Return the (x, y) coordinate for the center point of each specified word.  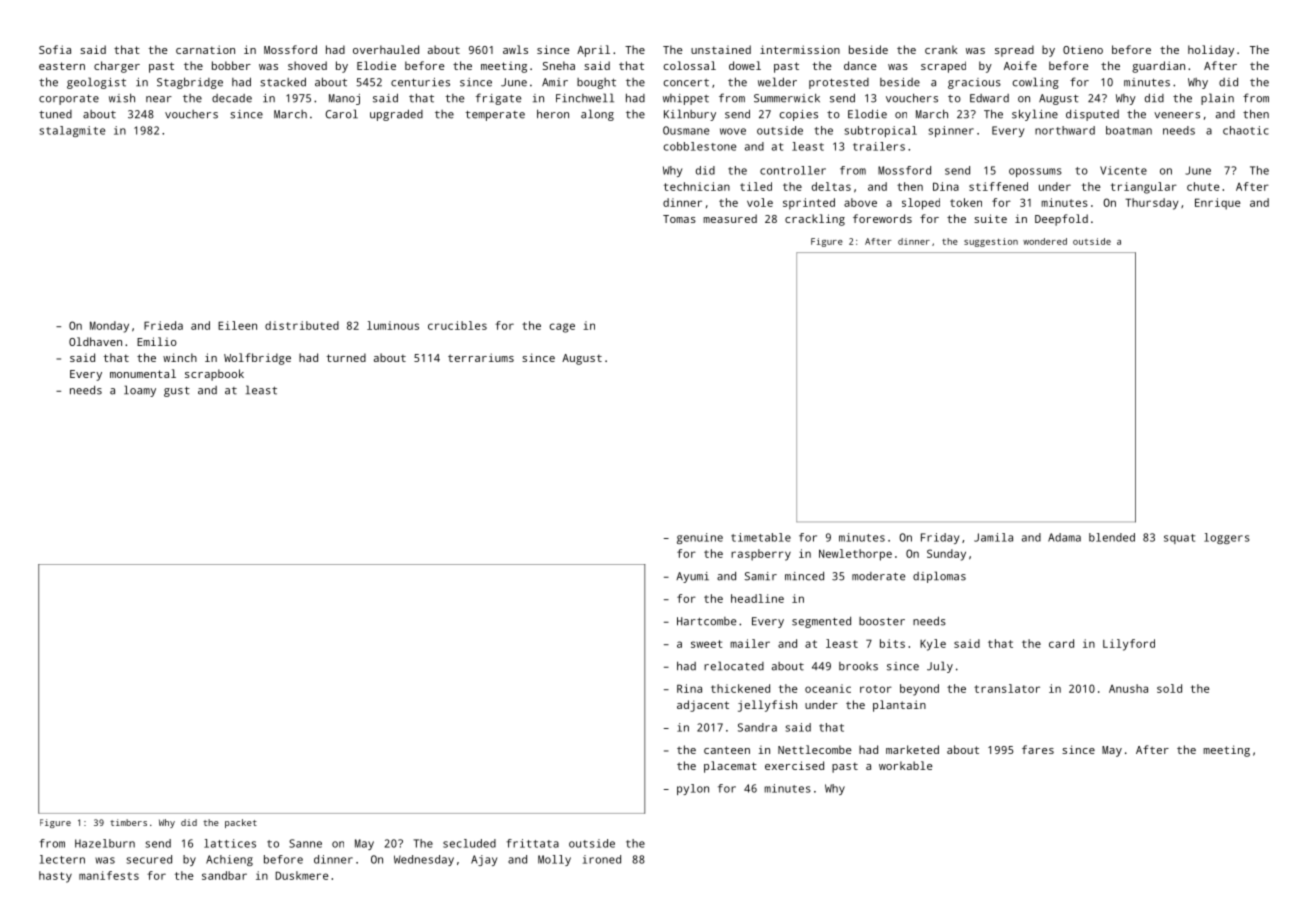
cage (562, 328)
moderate (878, 576)
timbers (128, 822)
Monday (109, 327)
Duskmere (302, 875)
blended (1112, 537)
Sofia (55, 49)
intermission (800, 49)
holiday (1211, 51)
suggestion (991, 242)
